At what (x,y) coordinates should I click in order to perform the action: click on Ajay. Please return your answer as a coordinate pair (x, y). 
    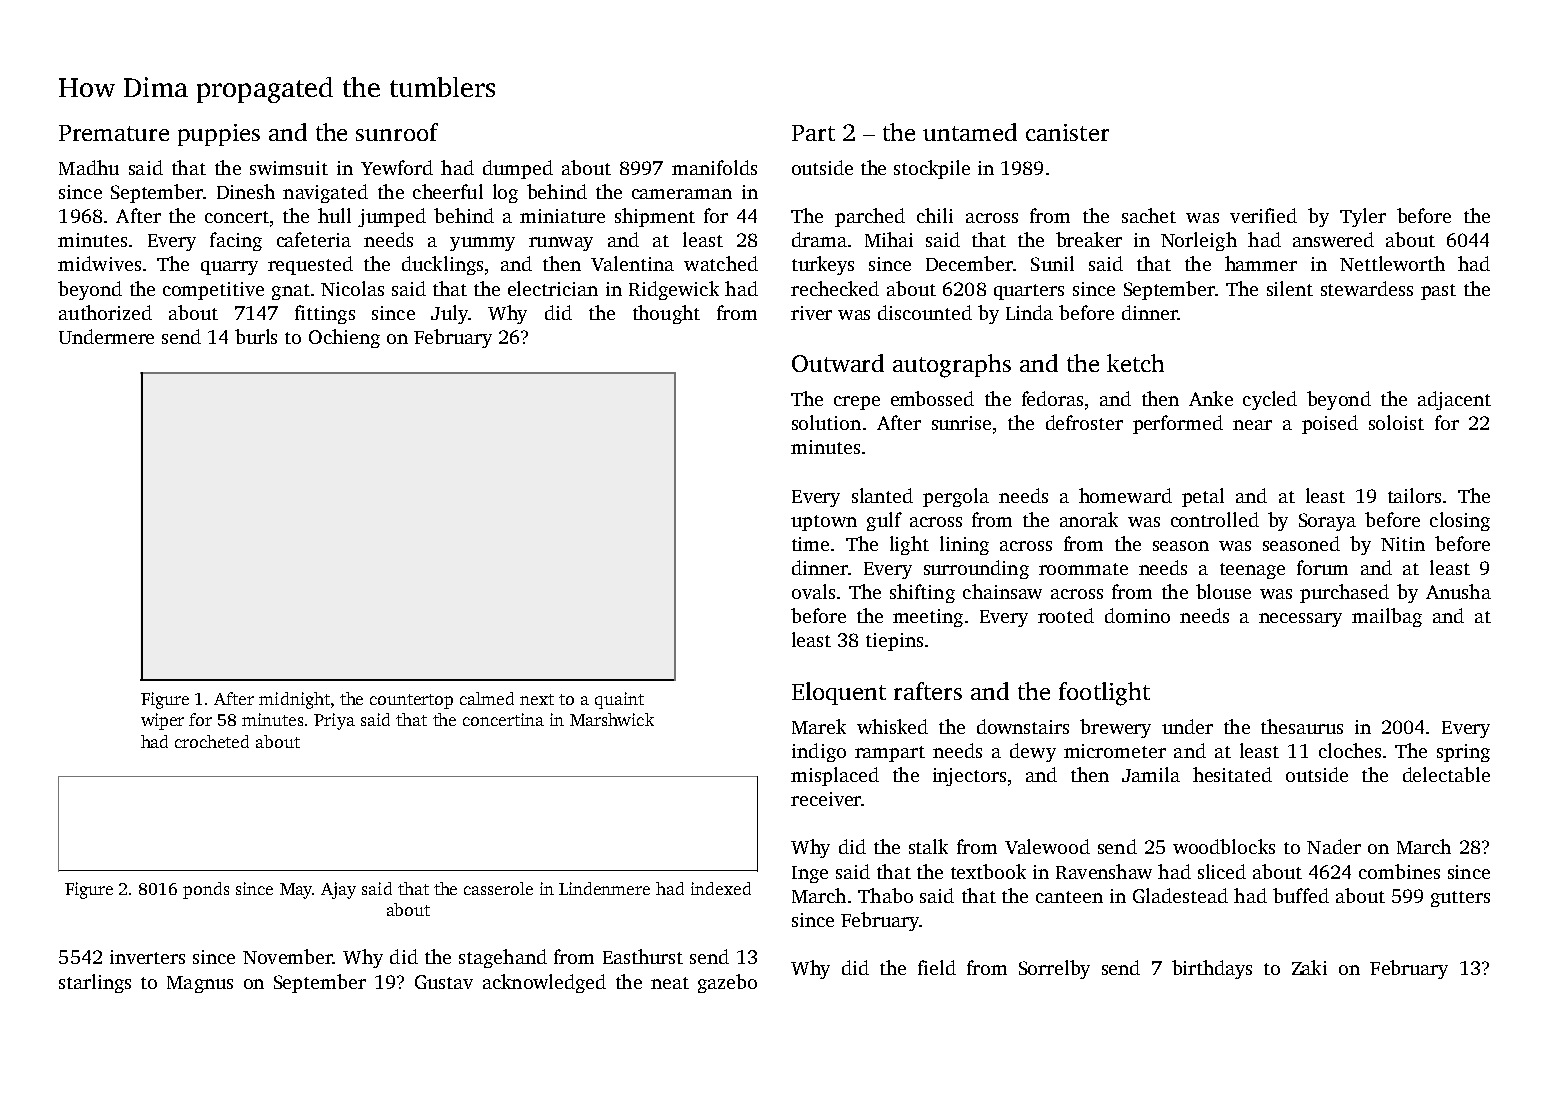
    Looking at the image, I should click on (338, 890).
